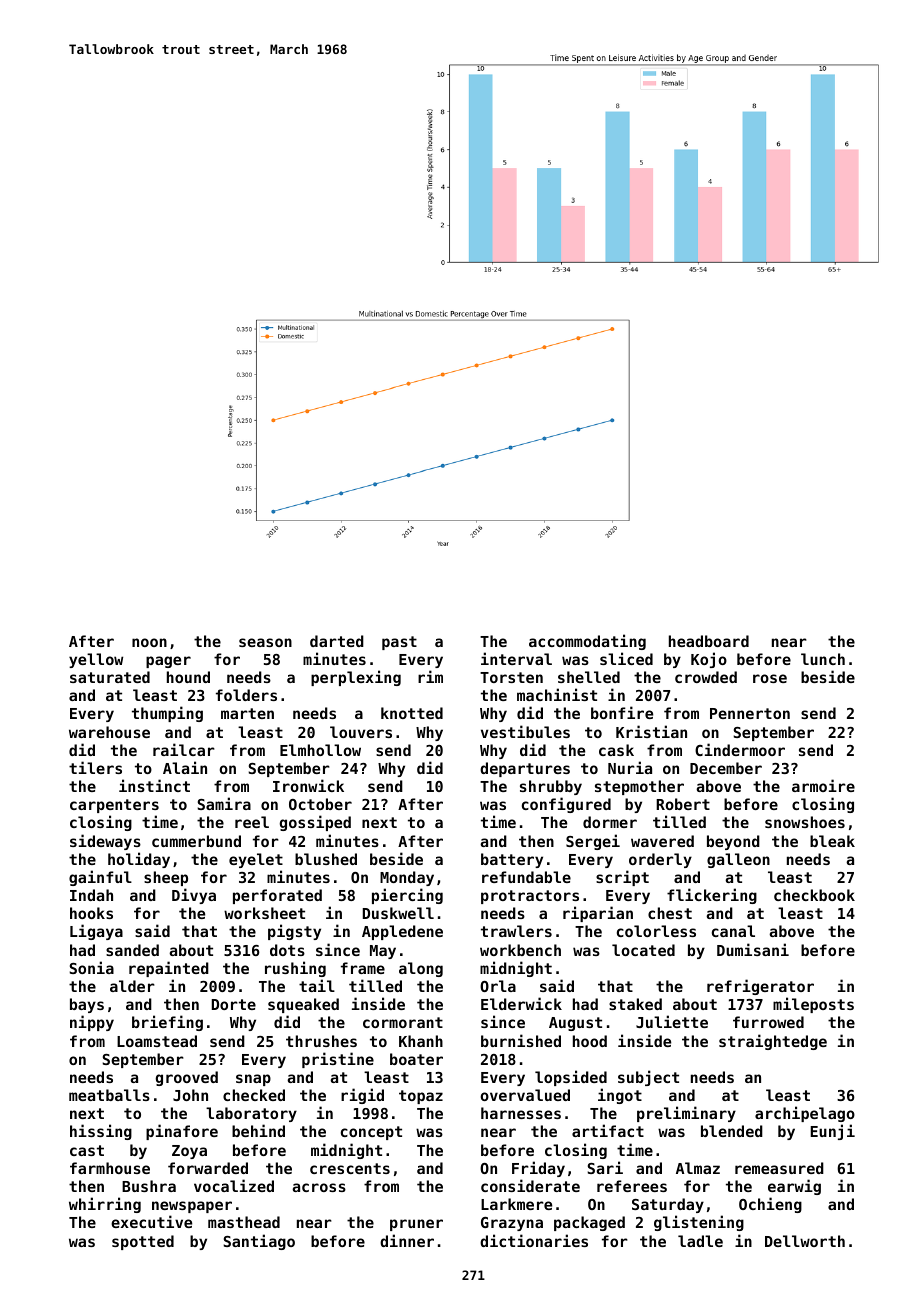 Image resolution: width=924 pixels, height=1308 pixels. I want to click on Nuria, so click(630, 767).
